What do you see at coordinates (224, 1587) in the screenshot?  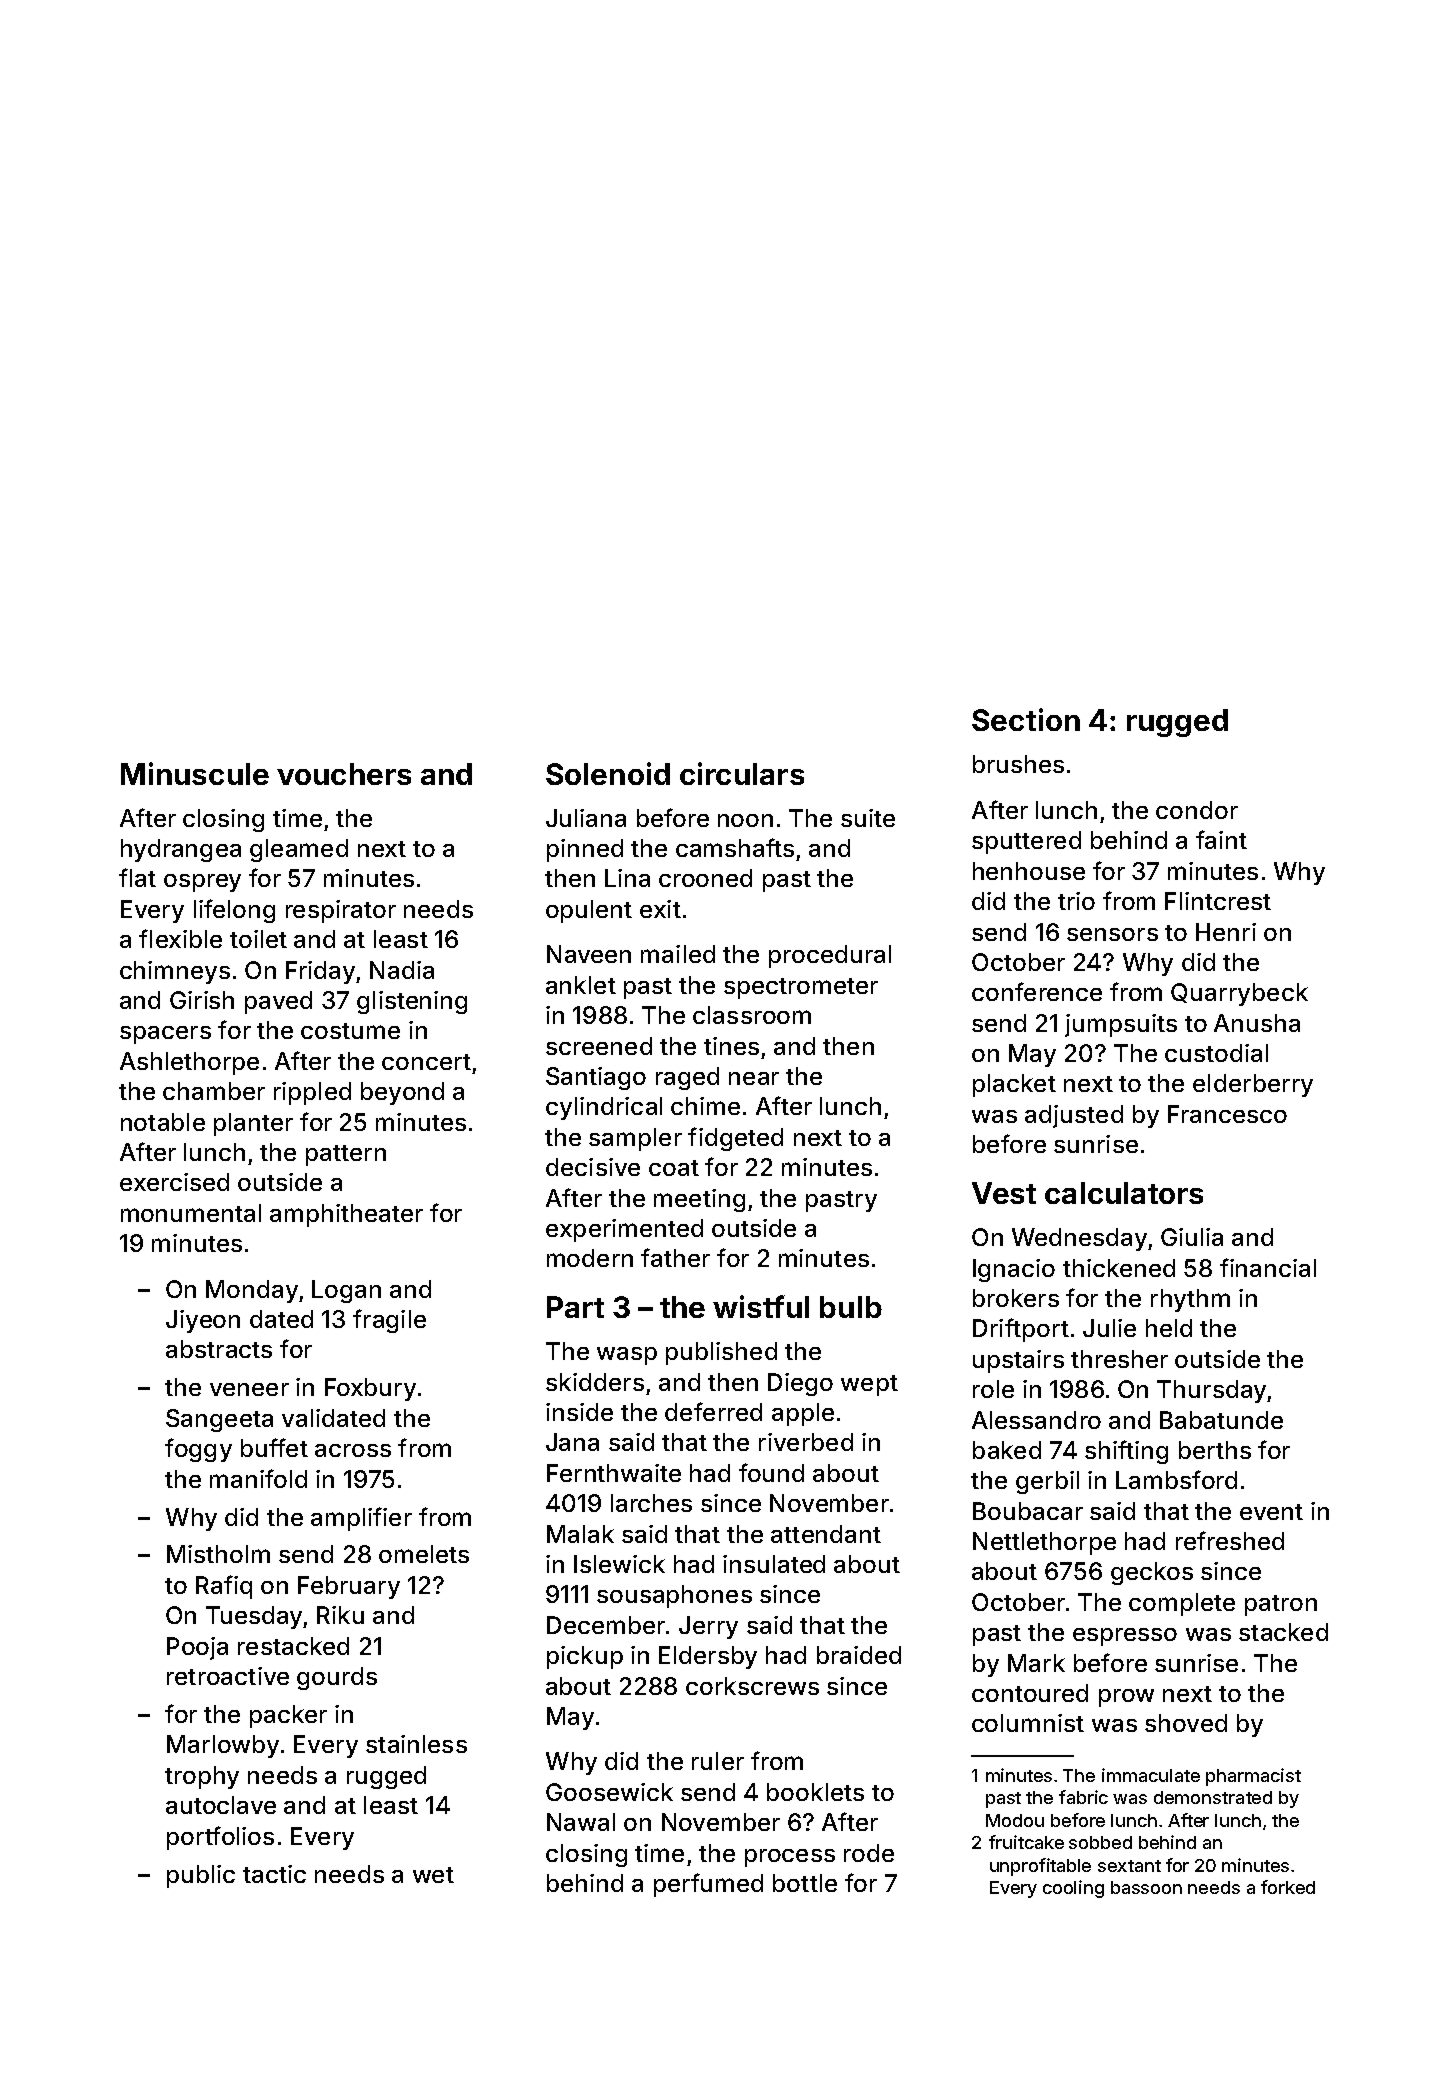 I see `Rafiq` at bounding box center [224, 1587].
